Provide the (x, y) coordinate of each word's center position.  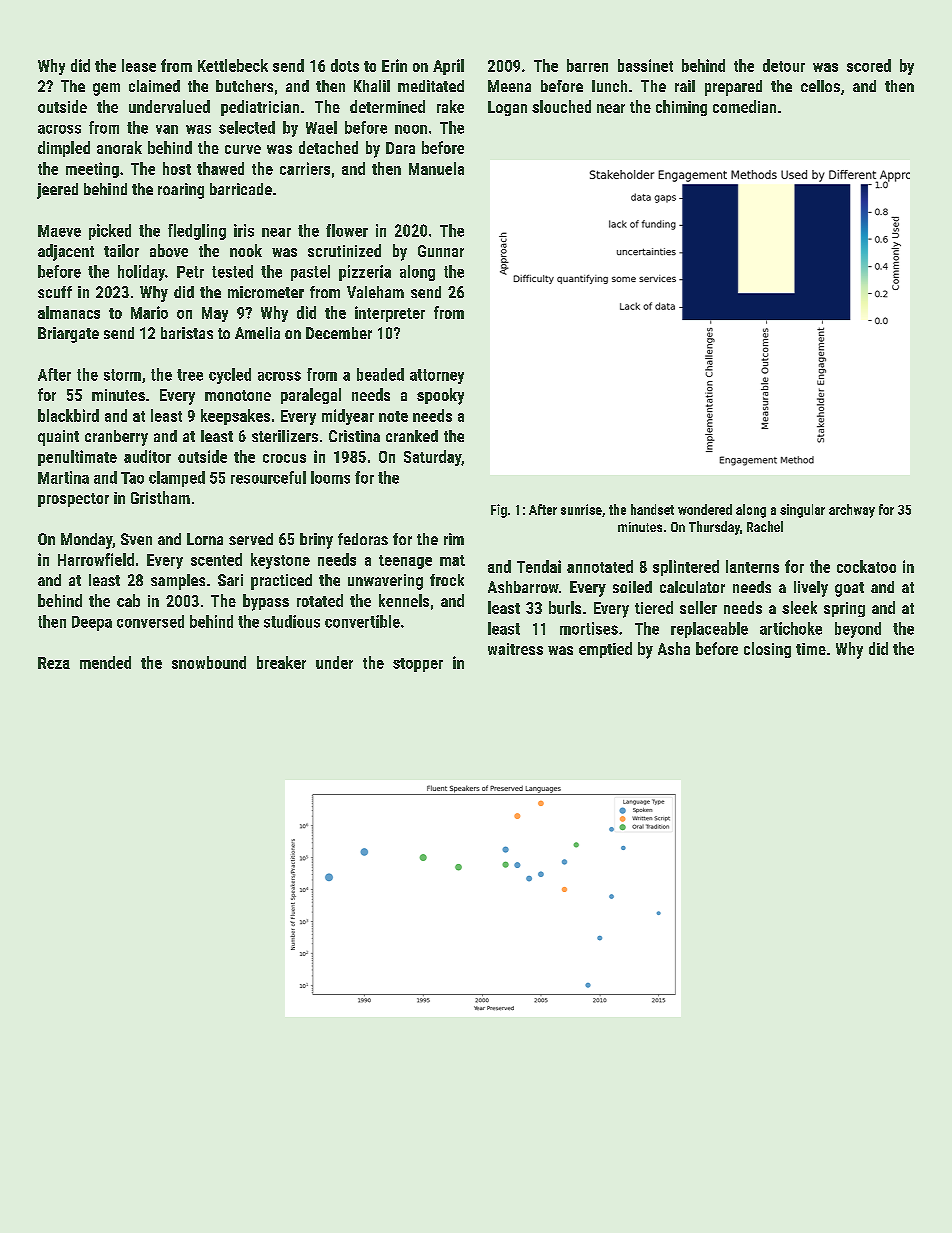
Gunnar (441, 251)
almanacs (69, 312)
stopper (418, 665)
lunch (609, 86)
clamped (177, 479)
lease (139, 65)
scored (869, 65)
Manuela (436, 168)
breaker (281, 662)
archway (852, 511)
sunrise (581, 509)
